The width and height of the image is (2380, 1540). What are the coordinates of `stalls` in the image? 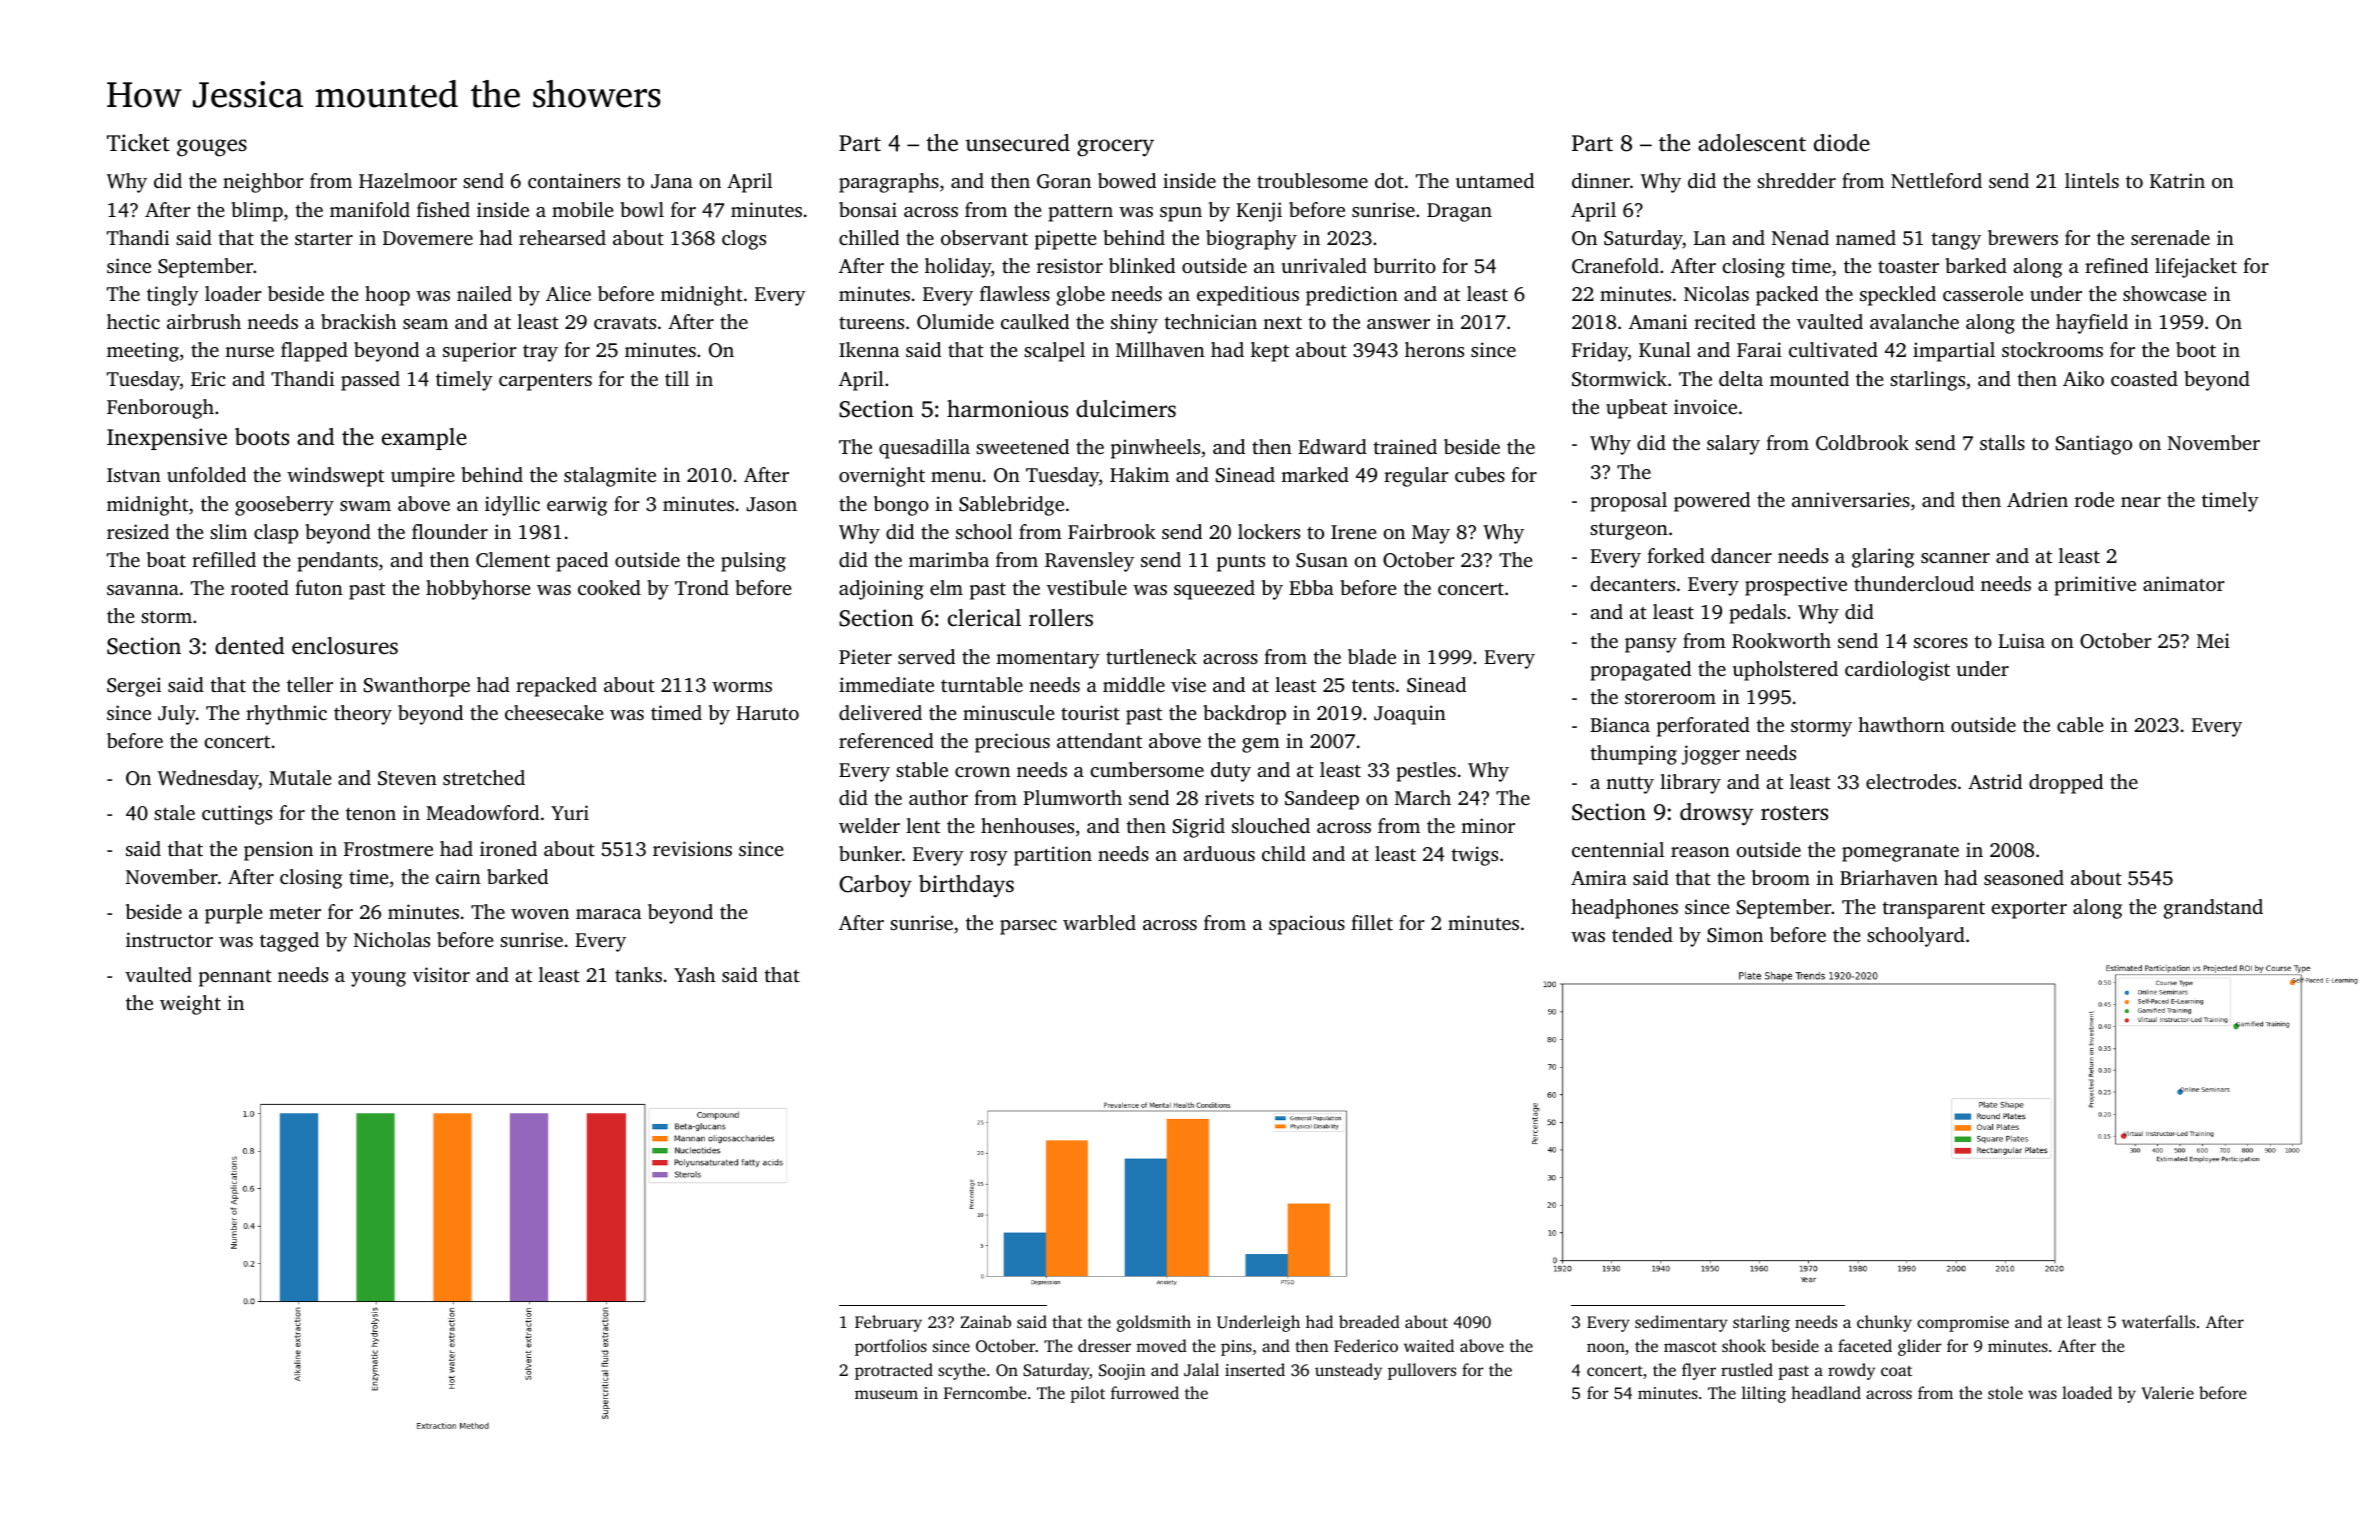 It's located at (2002, 442).
